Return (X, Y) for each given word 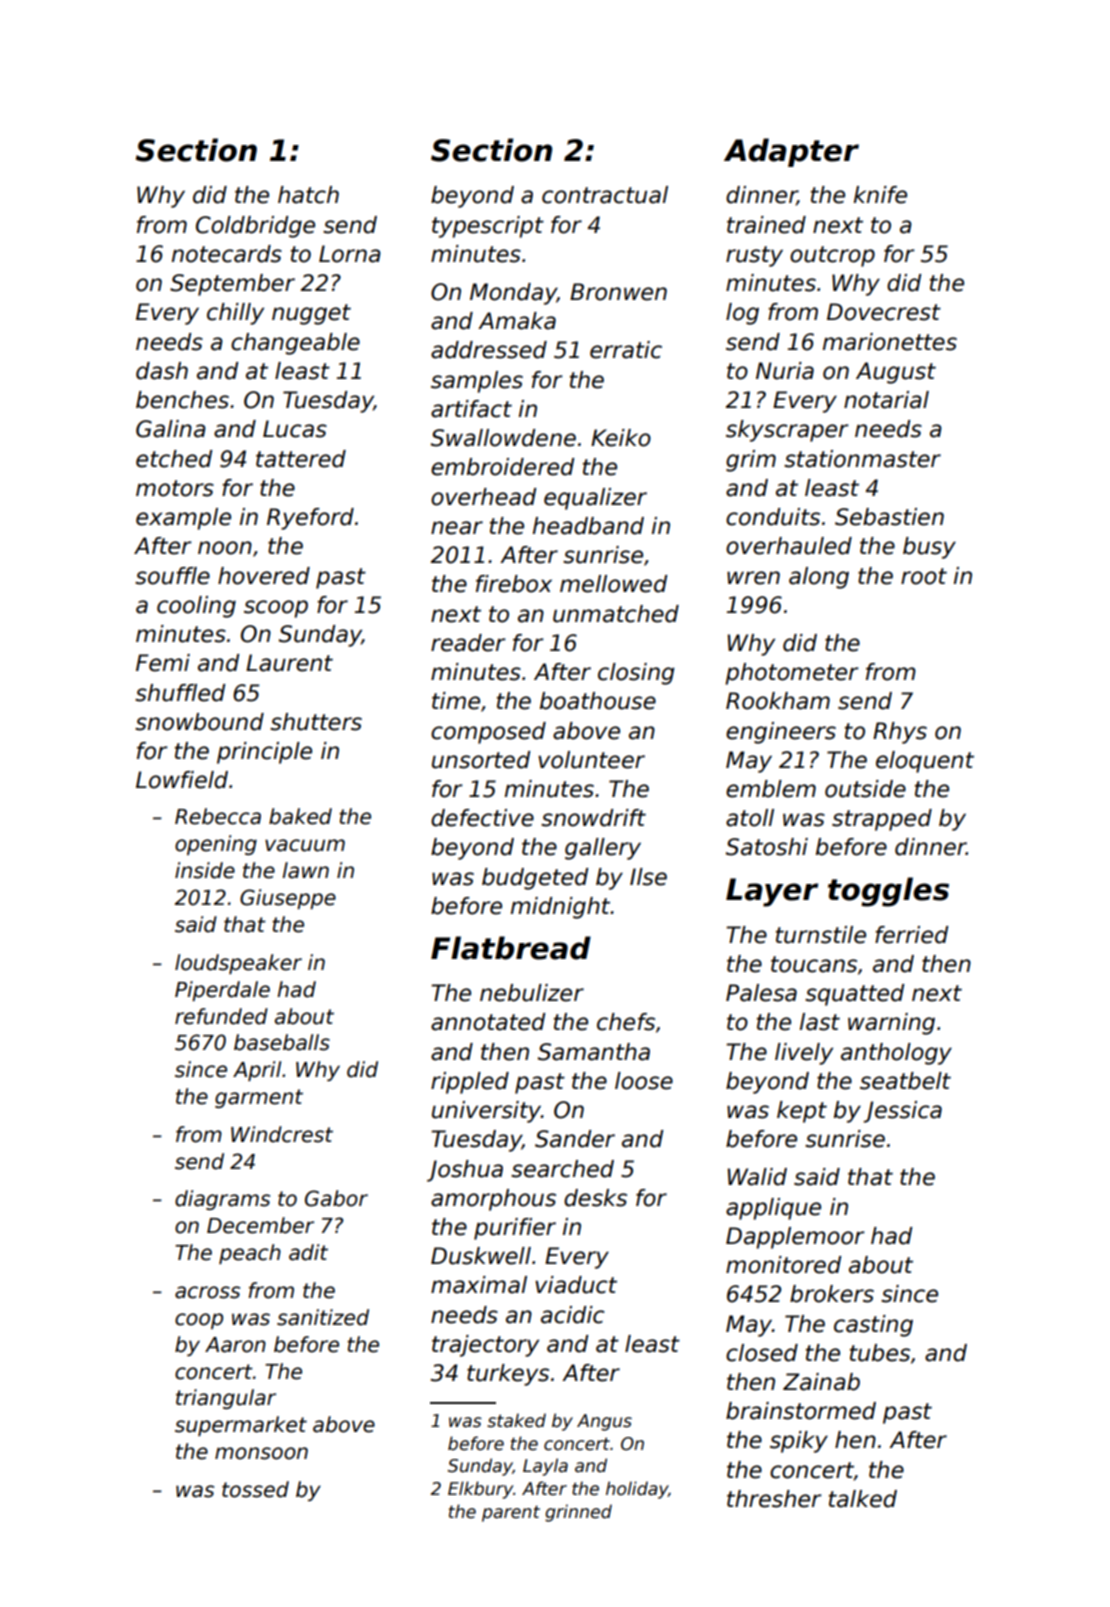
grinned (578, 1513)
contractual (605, 195)
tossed (255, 1489)
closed (762, 1353)
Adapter (791, 152)
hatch (308, 195)
